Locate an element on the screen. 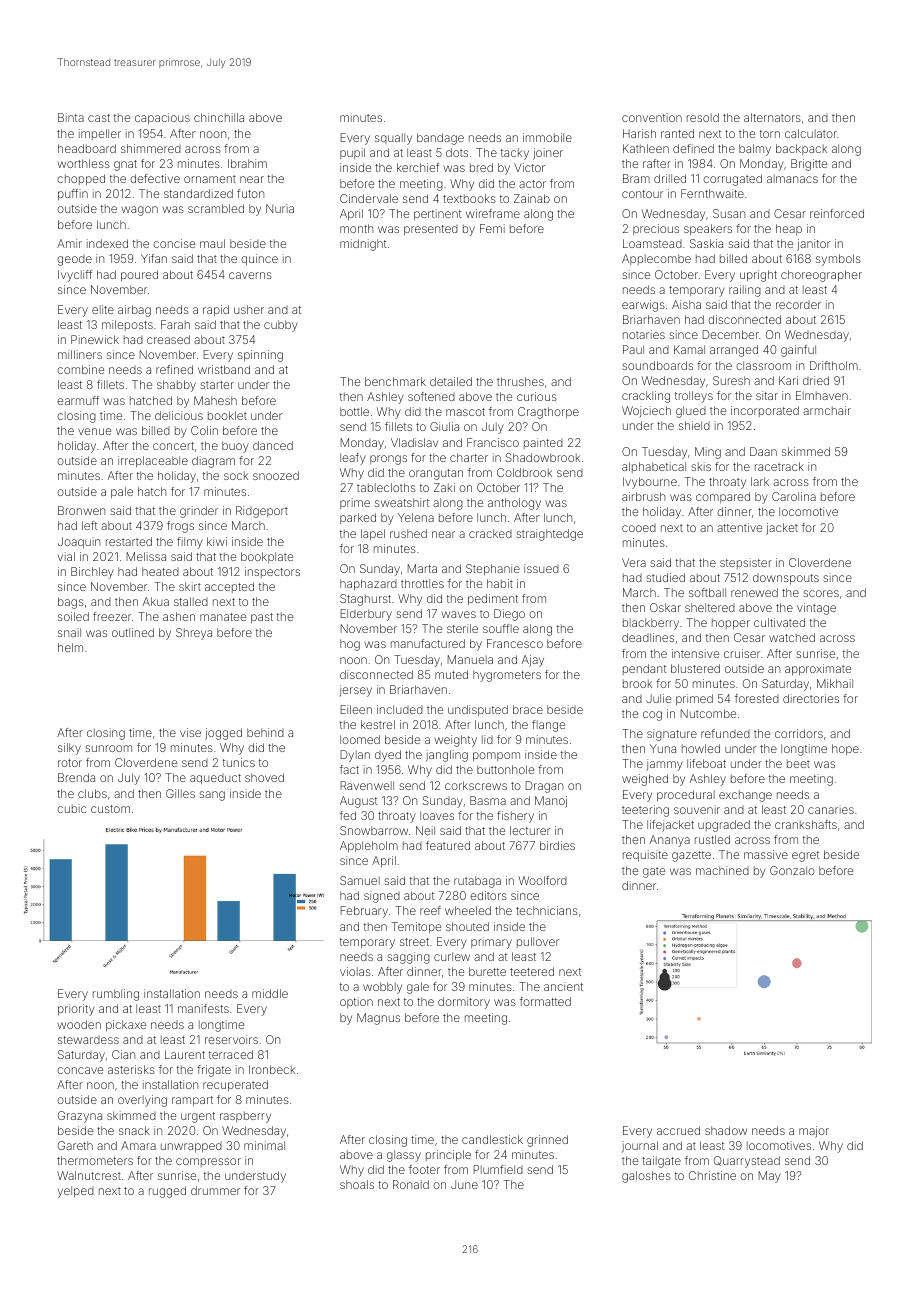 The image size is (924, 1308). armchair is located at coordinates (827, 410).
